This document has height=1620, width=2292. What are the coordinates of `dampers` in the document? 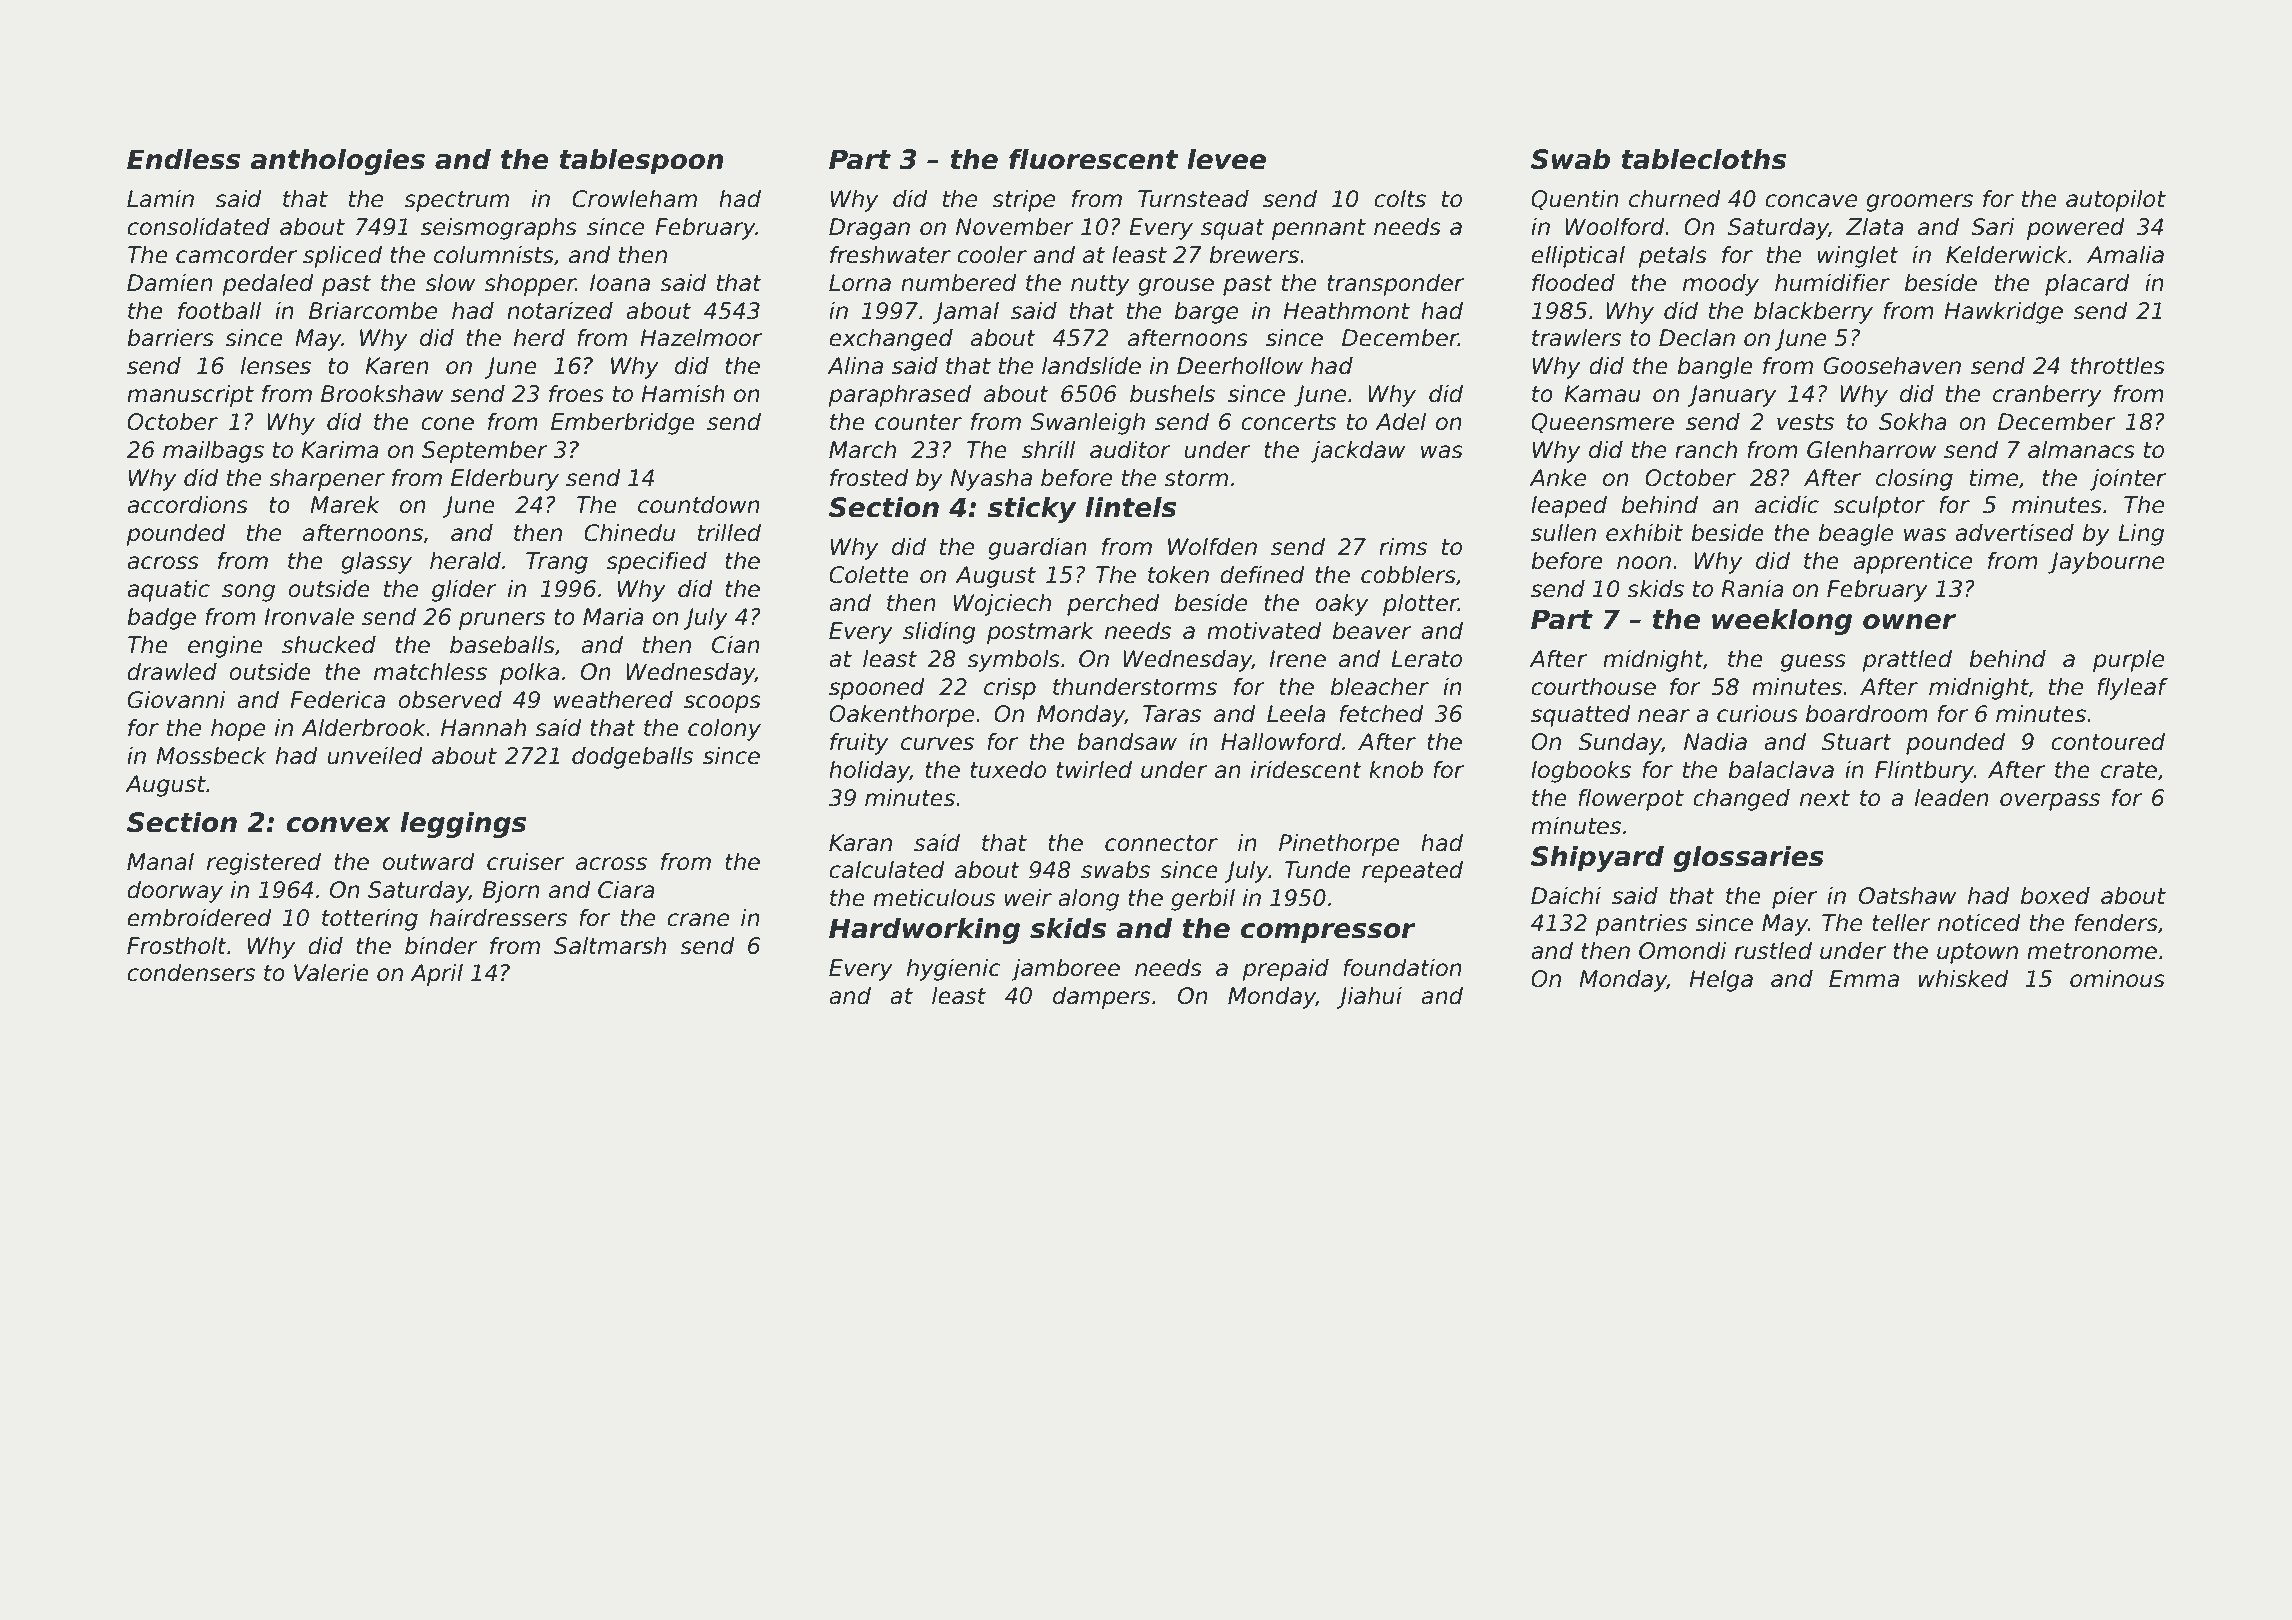 It's located at (1101, 998).
